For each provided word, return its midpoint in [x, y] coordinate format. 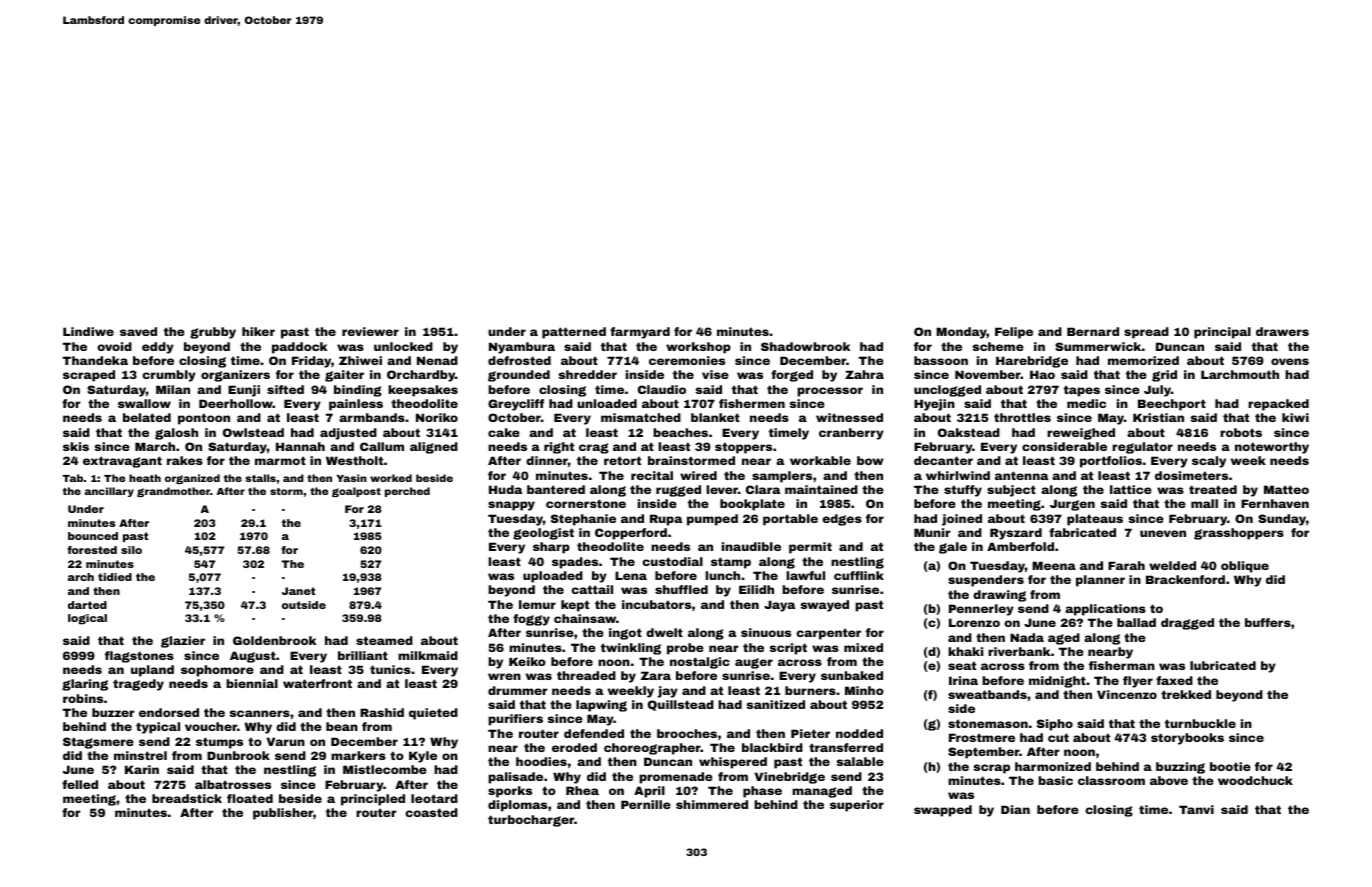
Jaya [779, 606]
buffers [1268, 622]
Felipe [1014, 333]
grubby [213, 333]
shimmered [712, 804]
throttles [1022, 417]
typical [158, 728]
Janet [299, 591]
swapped [943, 811]
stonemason [988, 723]
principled [373, 800]
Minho [864, 690]
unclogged [947, 391]
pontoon [204, 419]
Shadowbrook [805, 346]
